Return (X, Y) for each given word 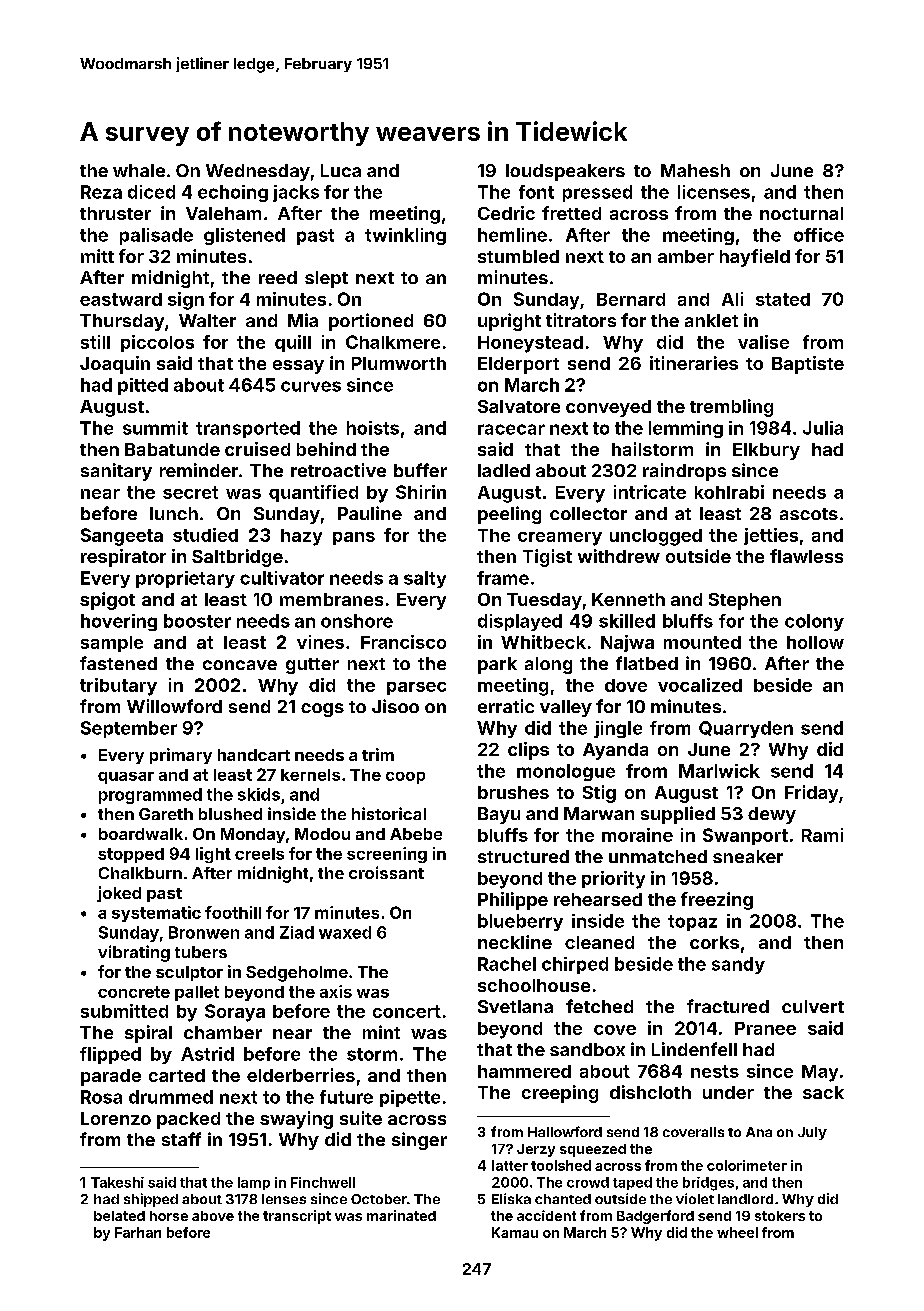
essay (298, 367)
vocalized (700, 685)
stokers (780, 1216)
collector (588, 513)
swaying (296, 1120)
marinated (401, 1215)
